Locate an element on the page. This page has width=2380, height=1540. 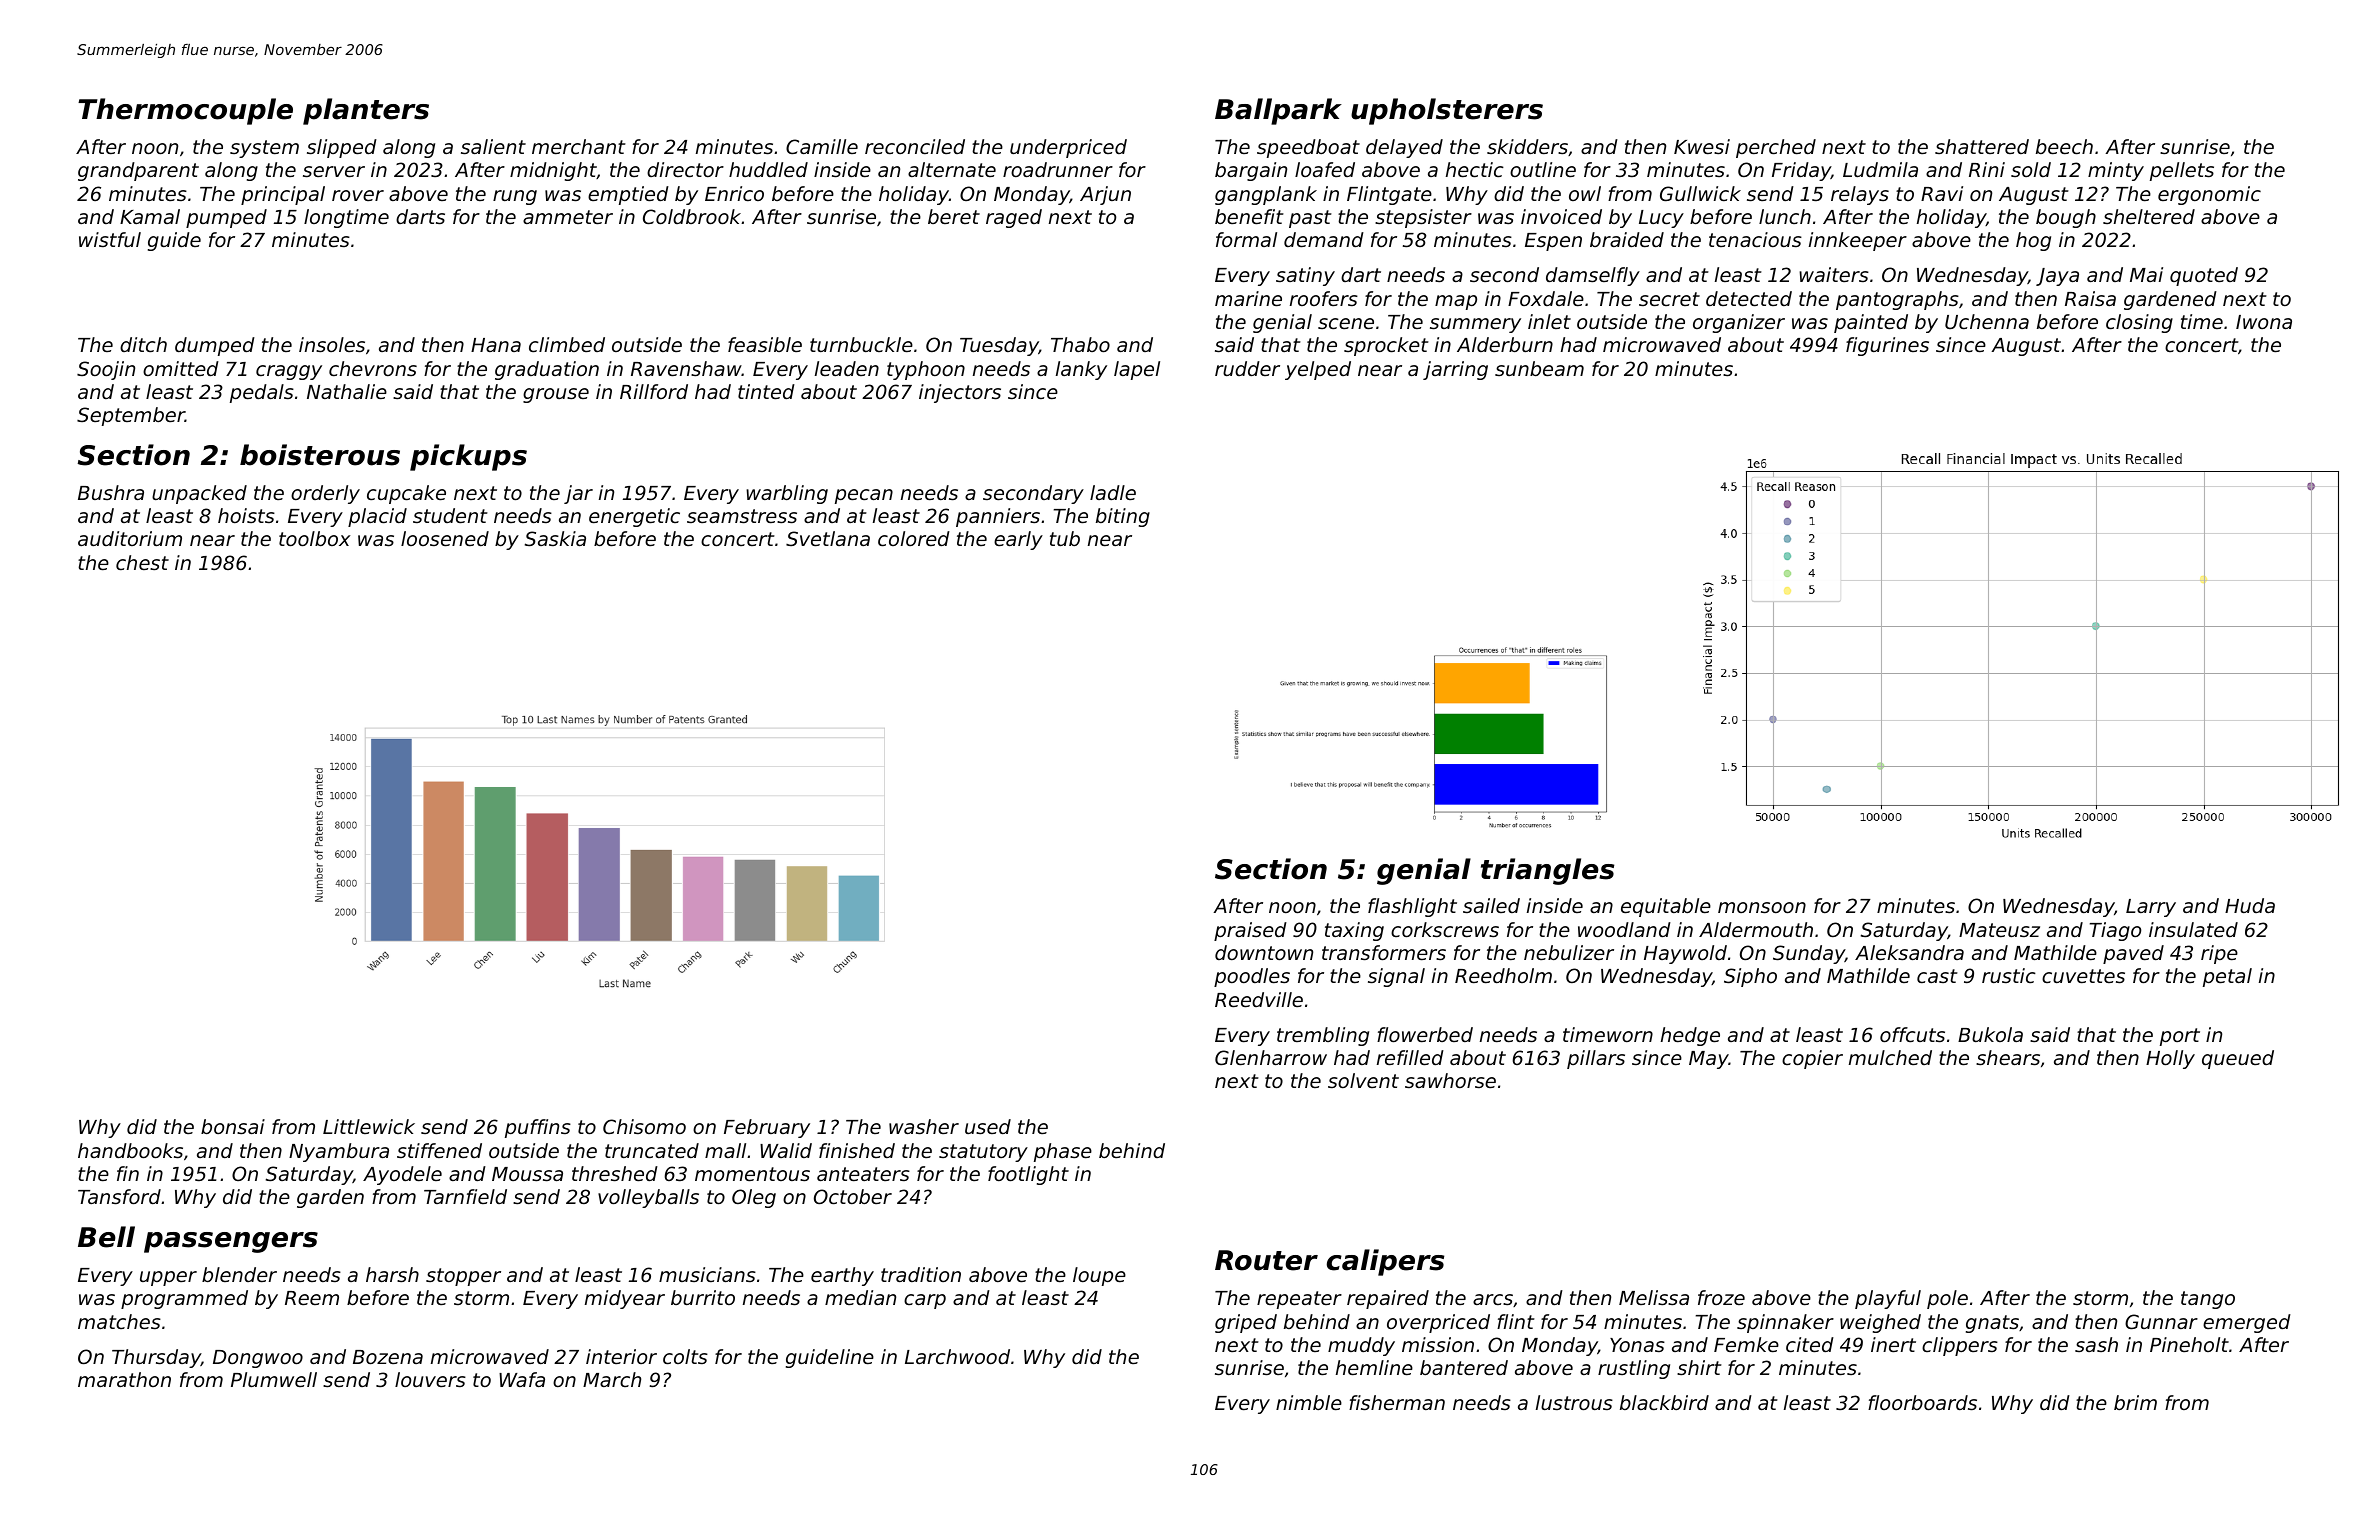
matches is located at coordinates (119, 1321).
